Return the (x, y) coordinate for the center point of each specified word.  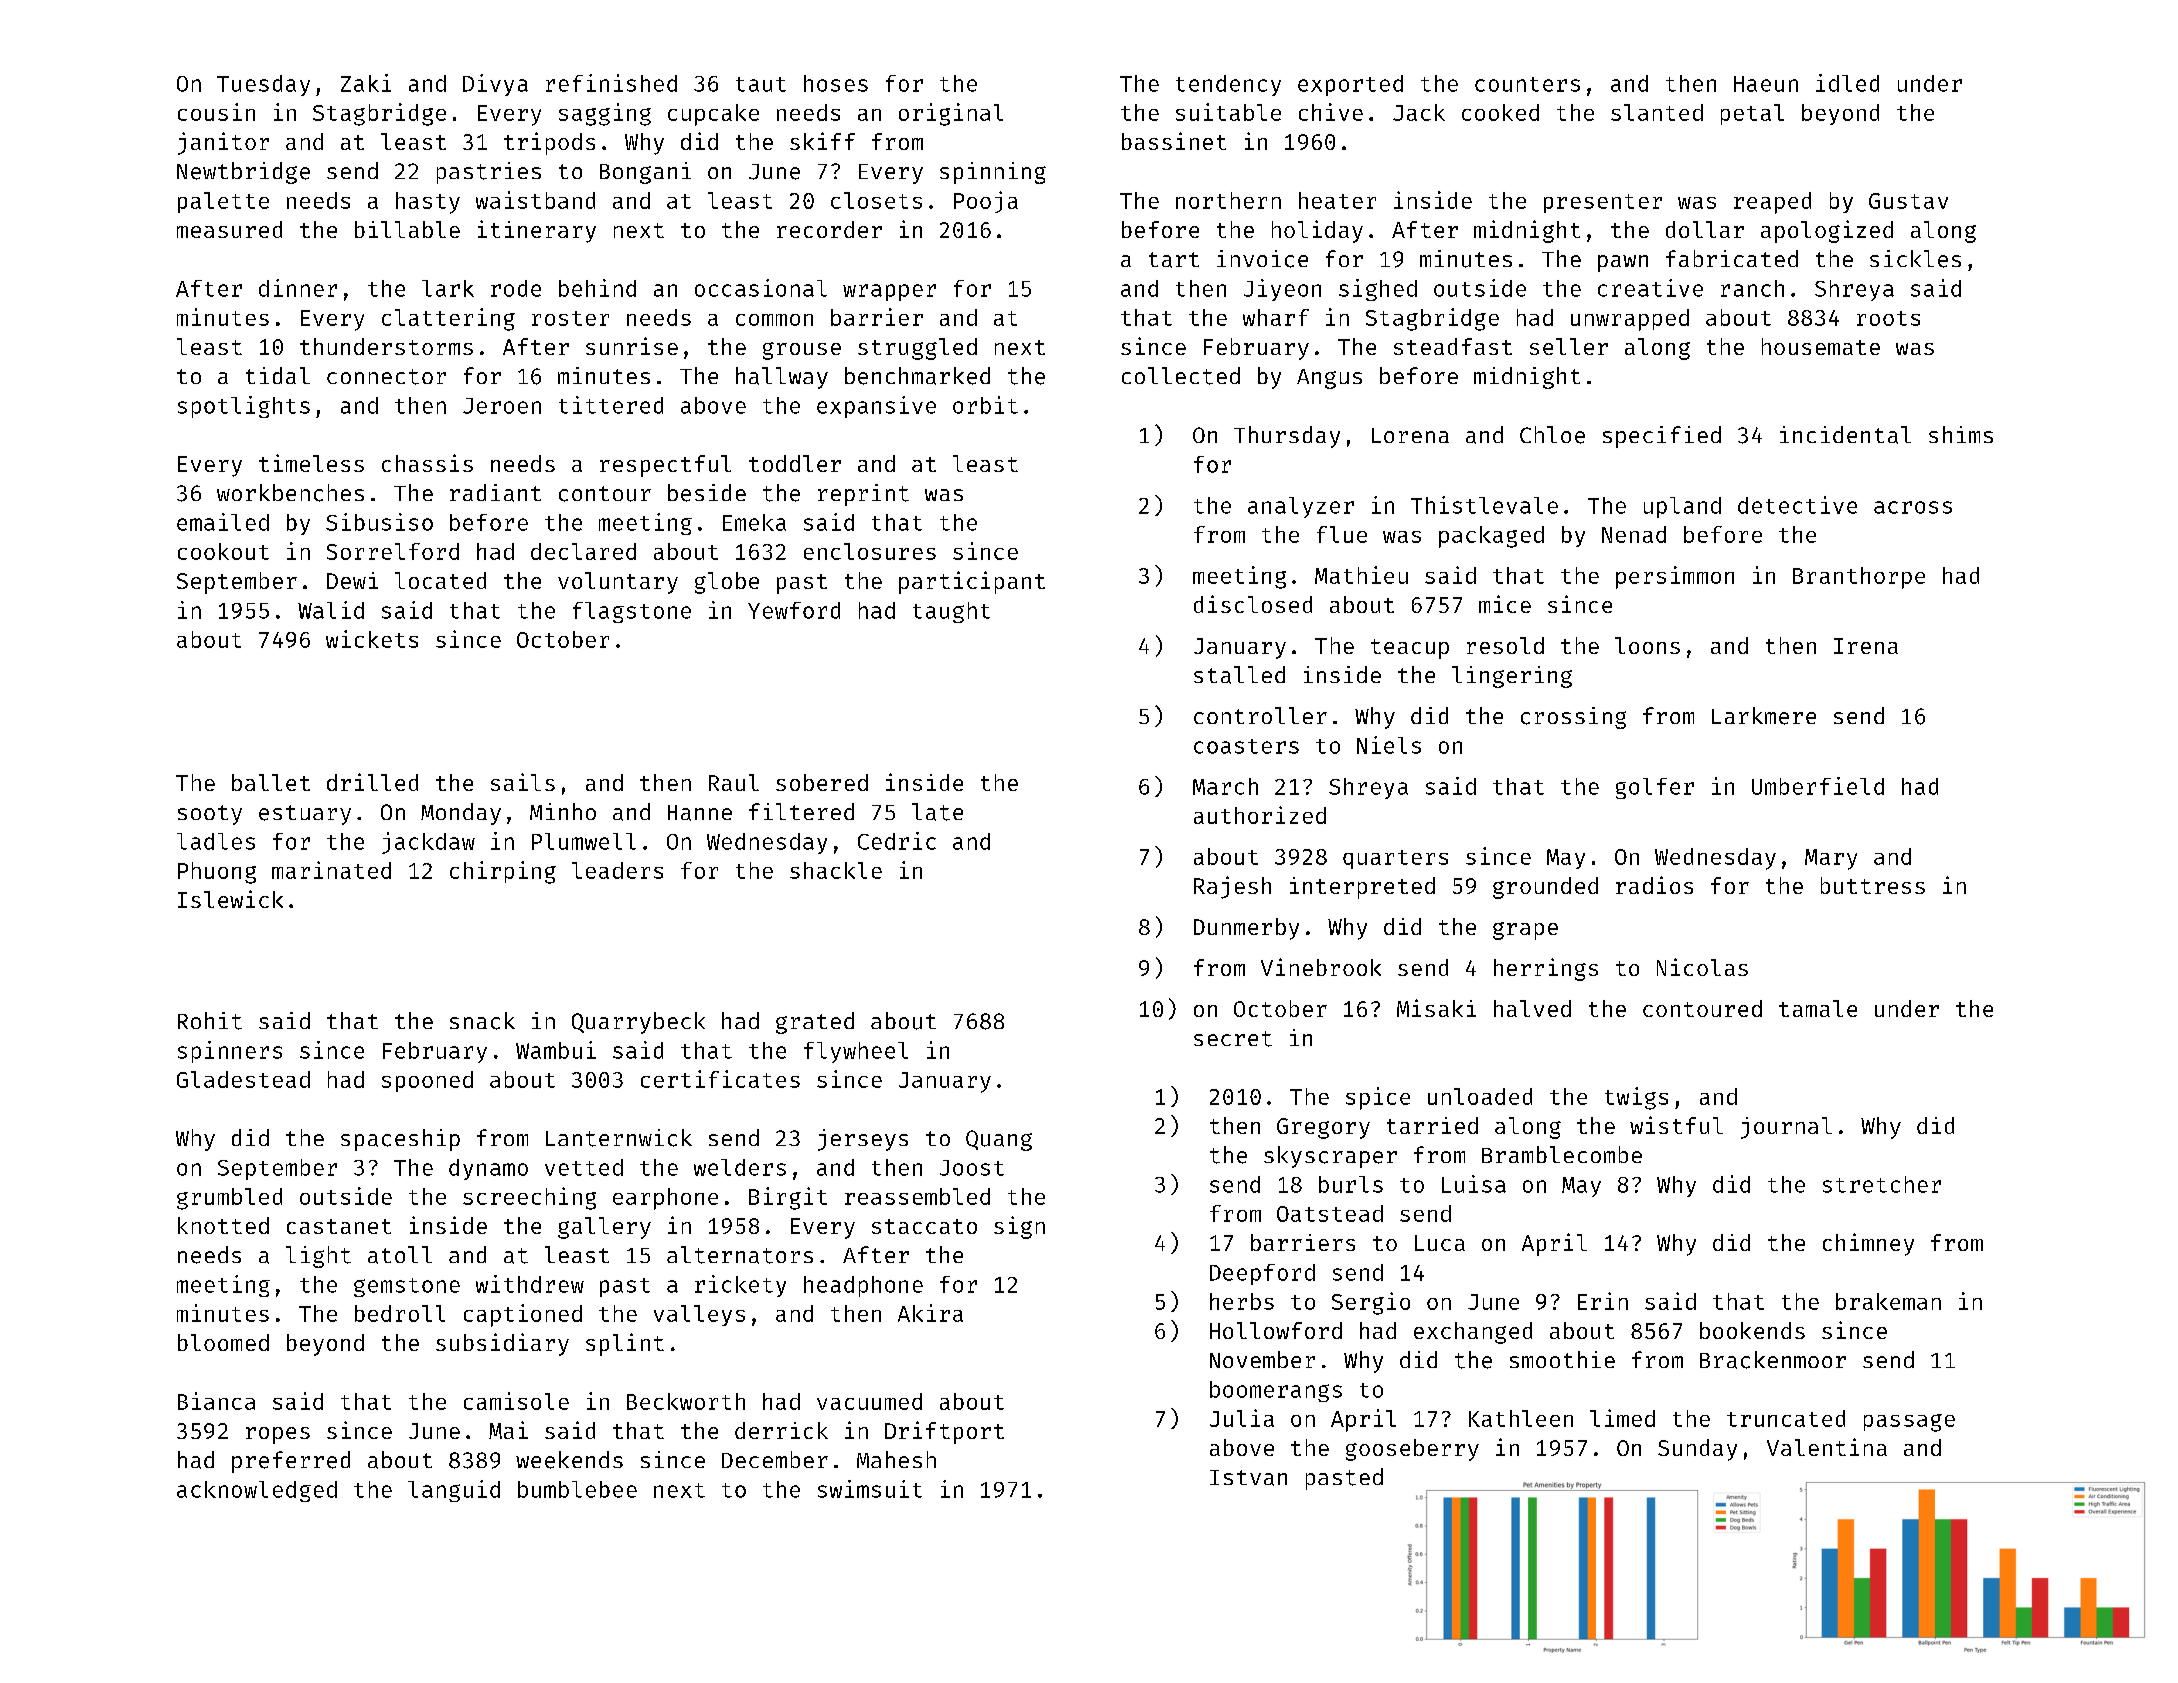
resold (1505, 645)
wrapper (889, 292)
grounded (1545, 888)
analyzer (1301, 507)
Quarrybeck (638, 1023)
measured (229, 229)
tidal (278, 375)
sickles (1915, 259)
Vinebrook (1321, 967)
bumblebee (577, 1489)
